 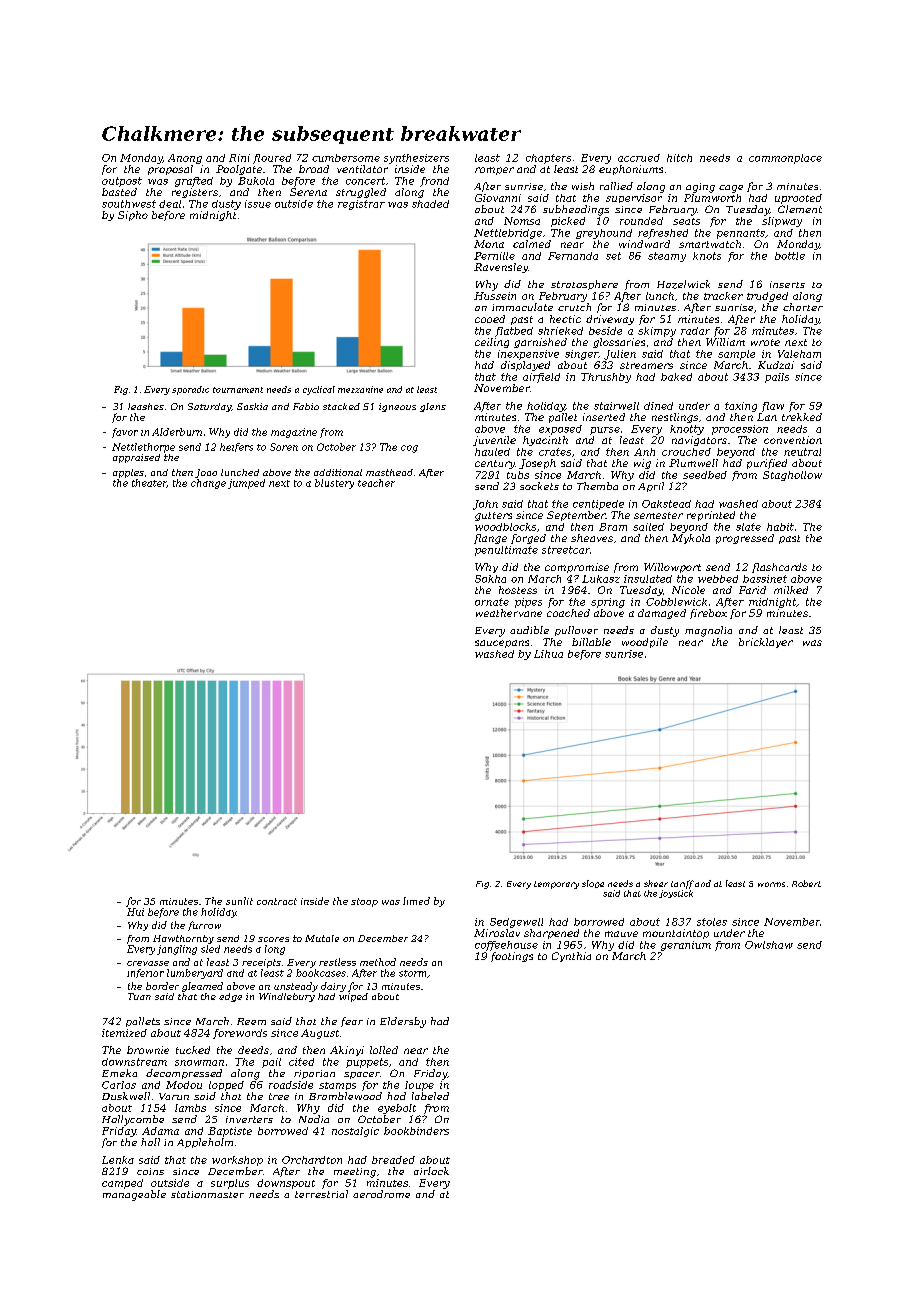 I want to click on flange, so click(x=490, y=539).
